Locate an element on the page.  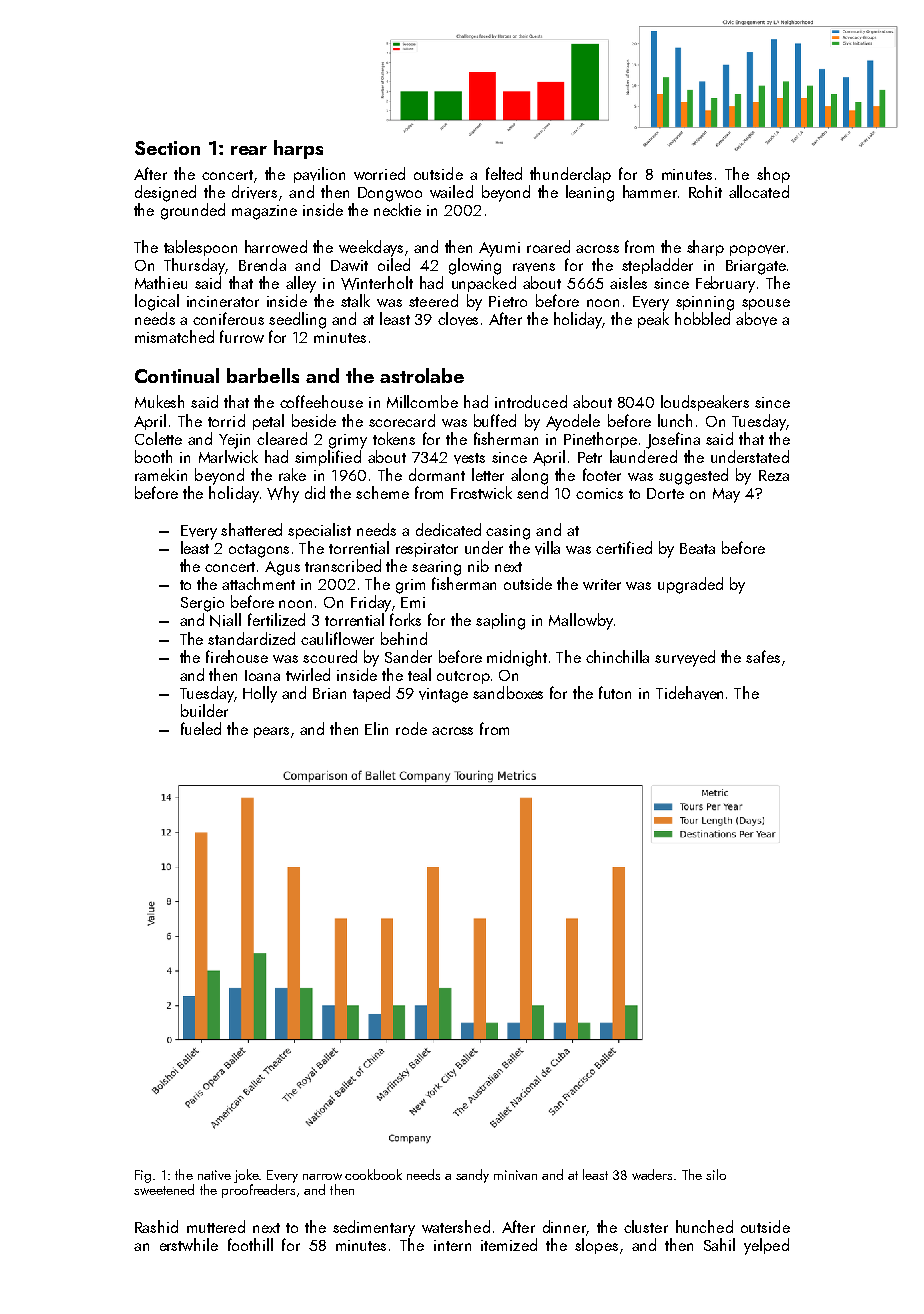
worried is located at coordinates (379, 173).
